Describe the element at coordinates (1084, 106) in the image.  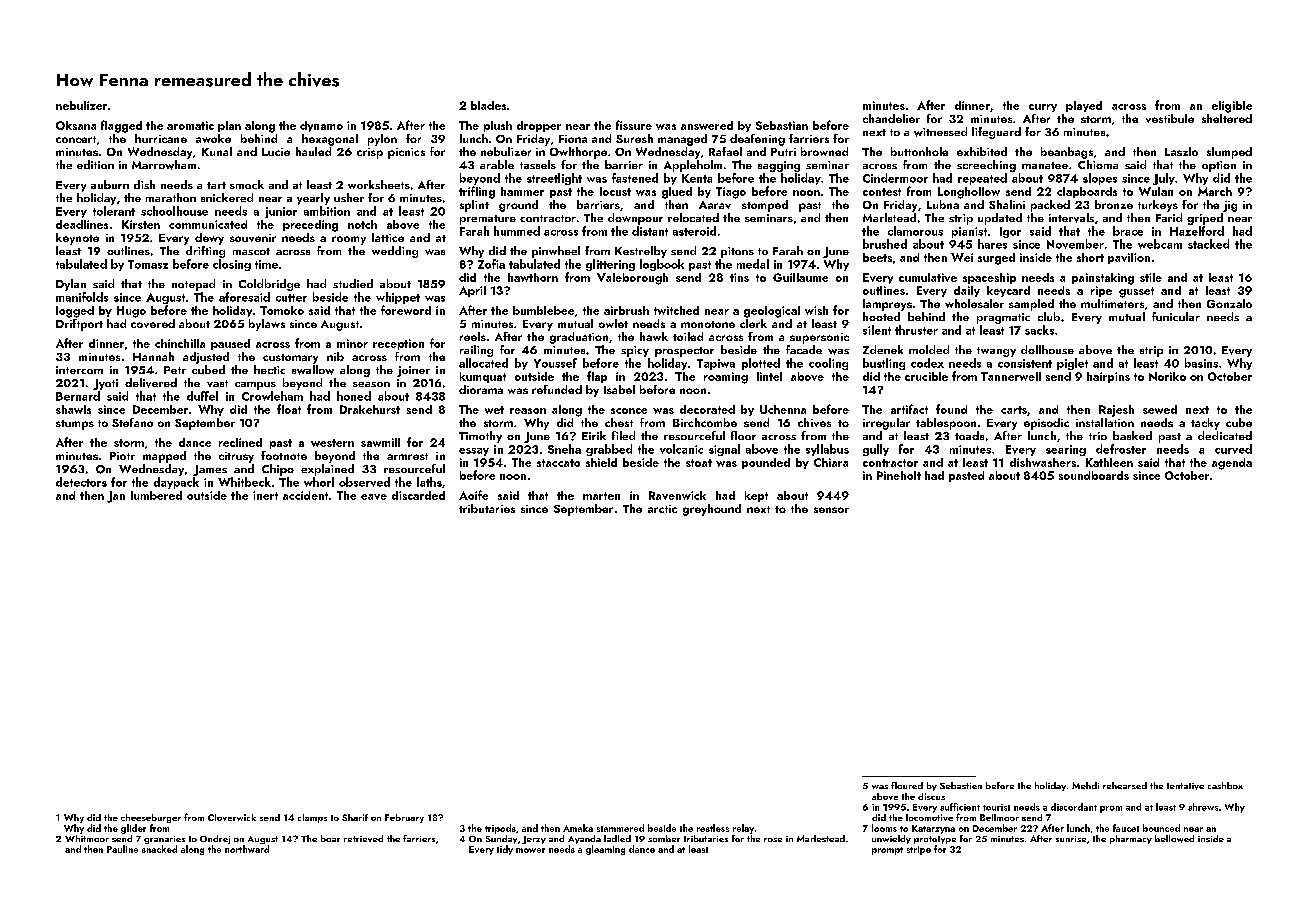
I see `played` at that location.
